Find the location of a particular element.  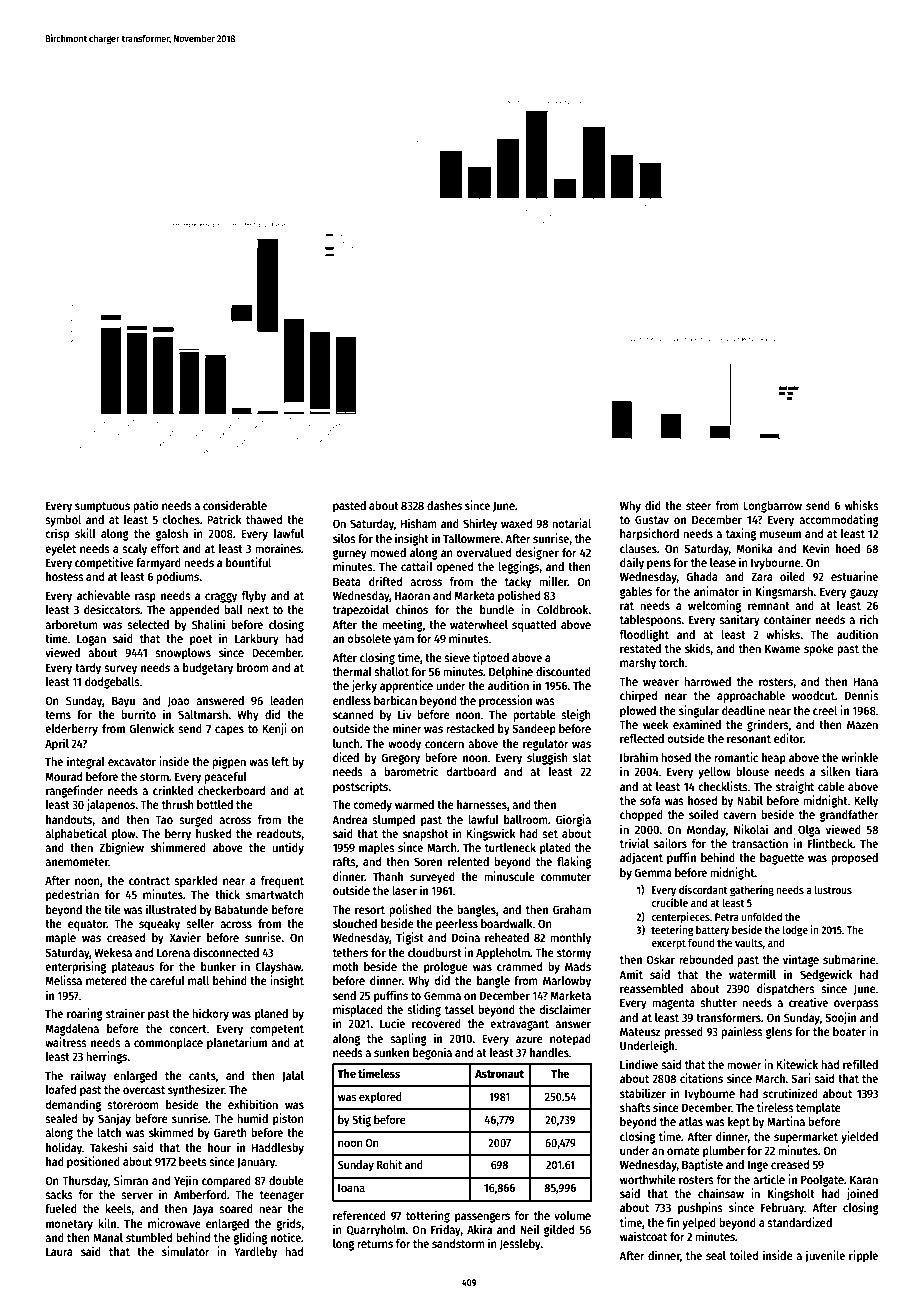

Hisham is located at coordinates (418, 523).
